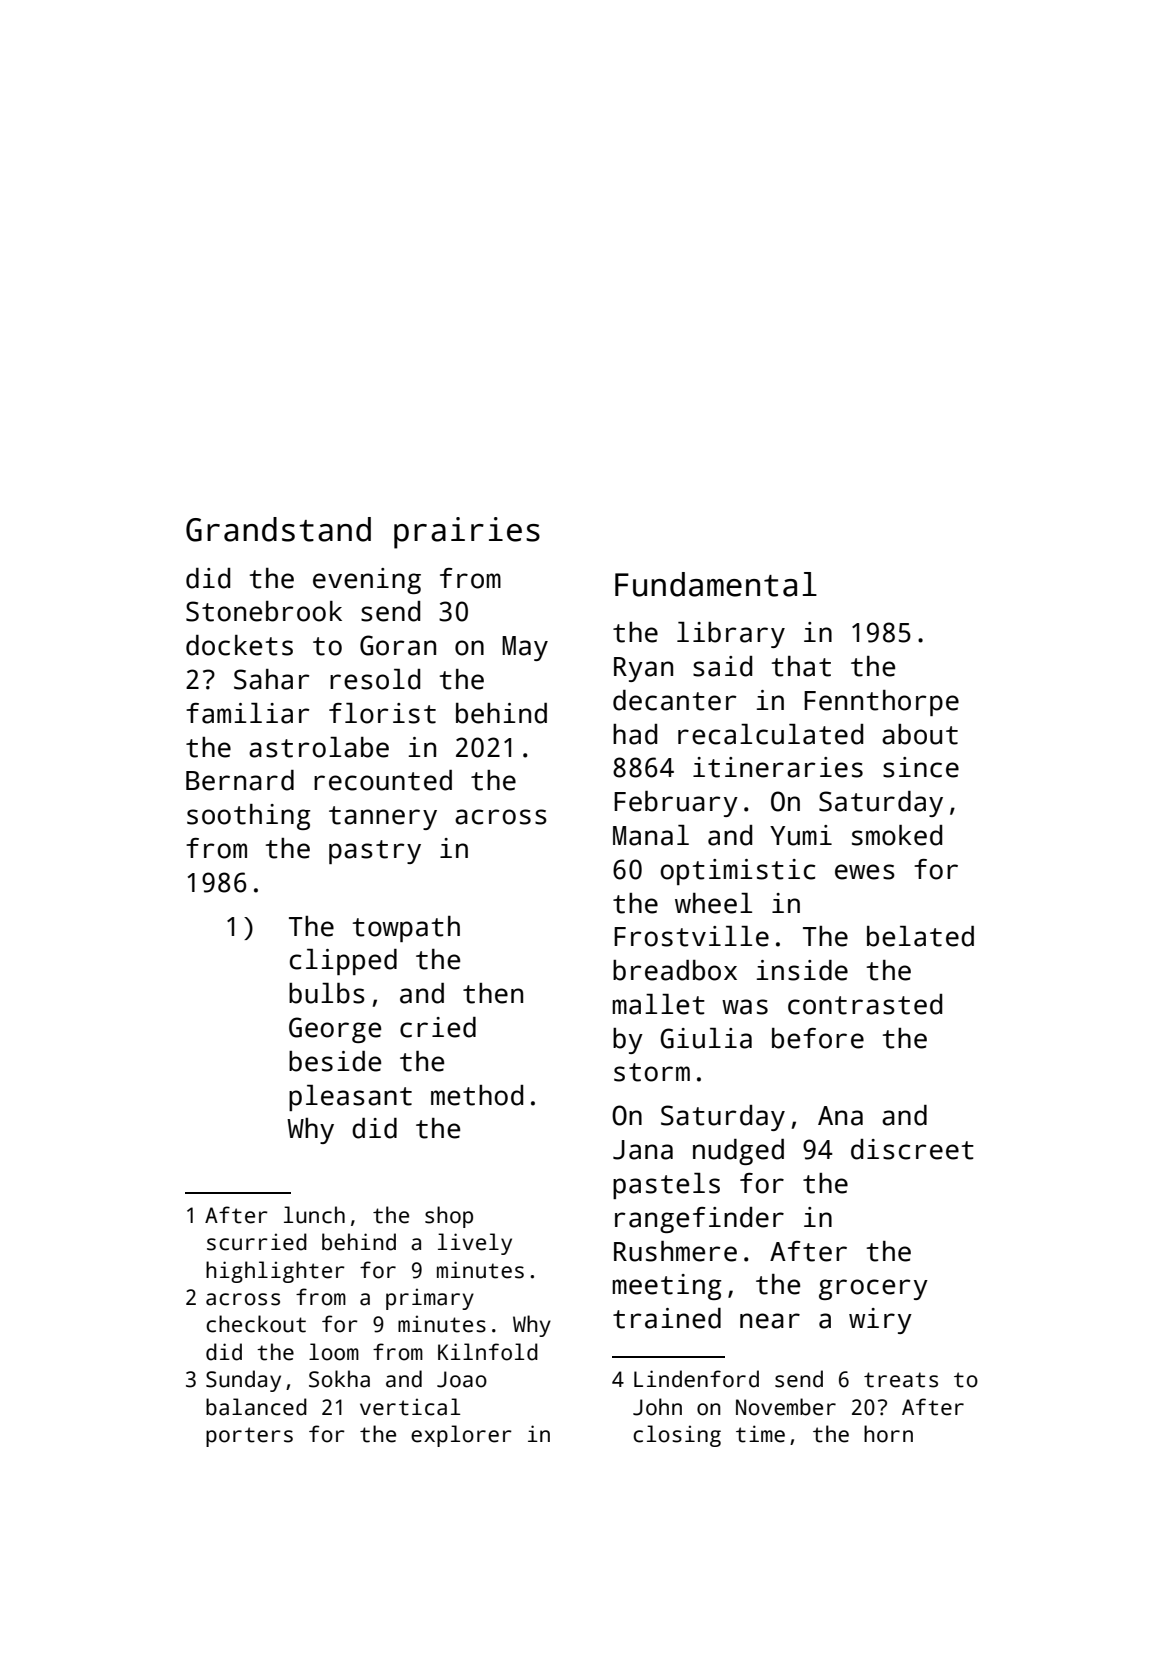 This screenshot has width=1165, height=1654. Describe the element at coordinates (467, 533) in the screenshot. I see `prairies` at that location.
